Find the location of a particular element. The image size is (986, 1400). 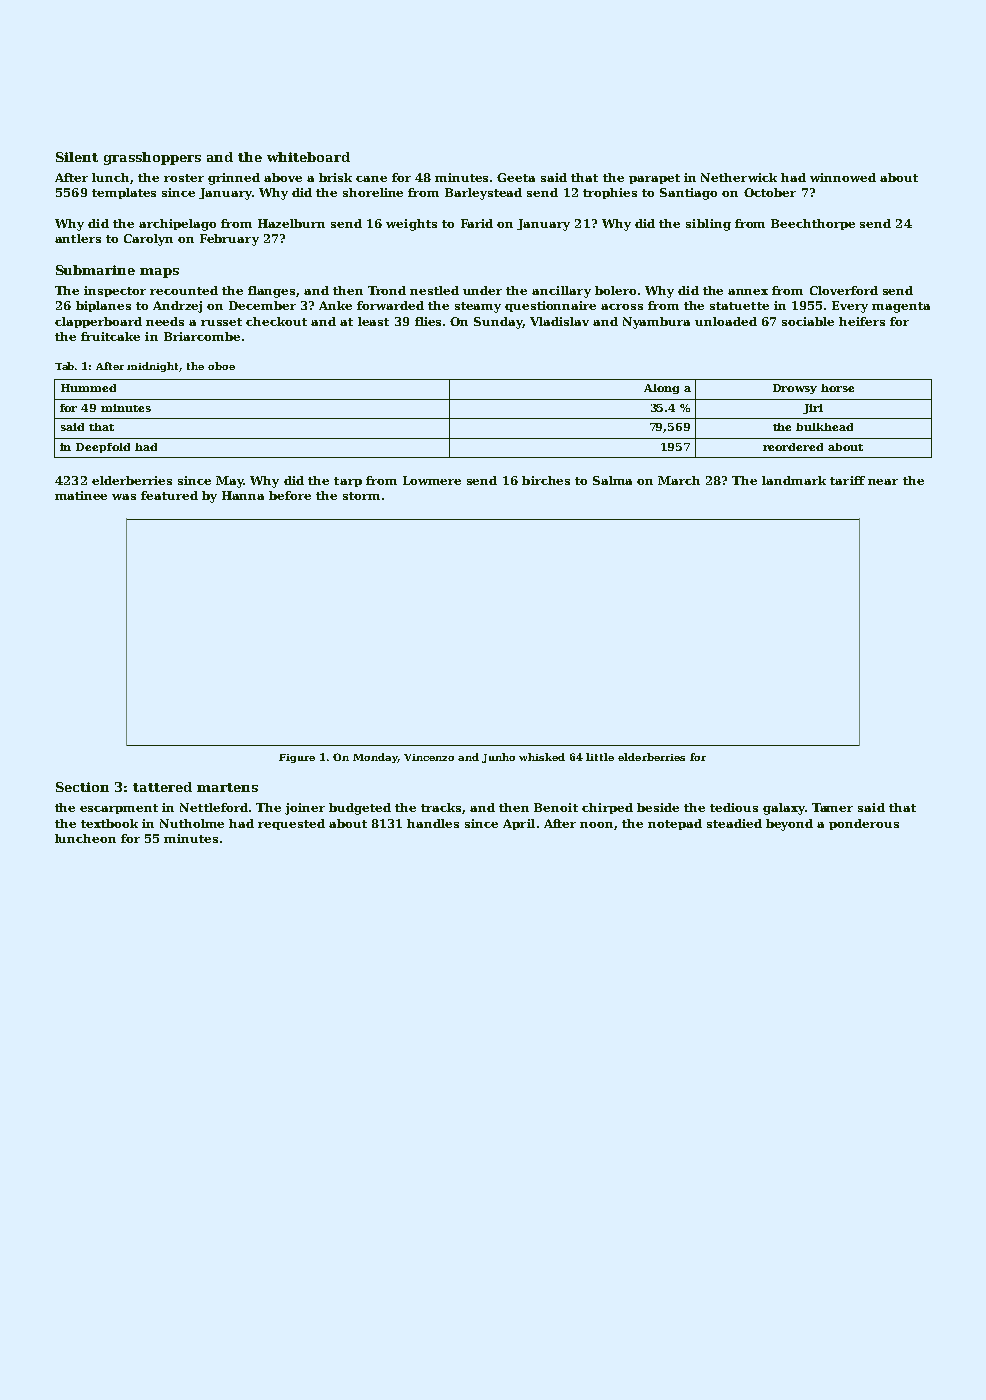

whiteboard is located at coordinates (308, 157).
